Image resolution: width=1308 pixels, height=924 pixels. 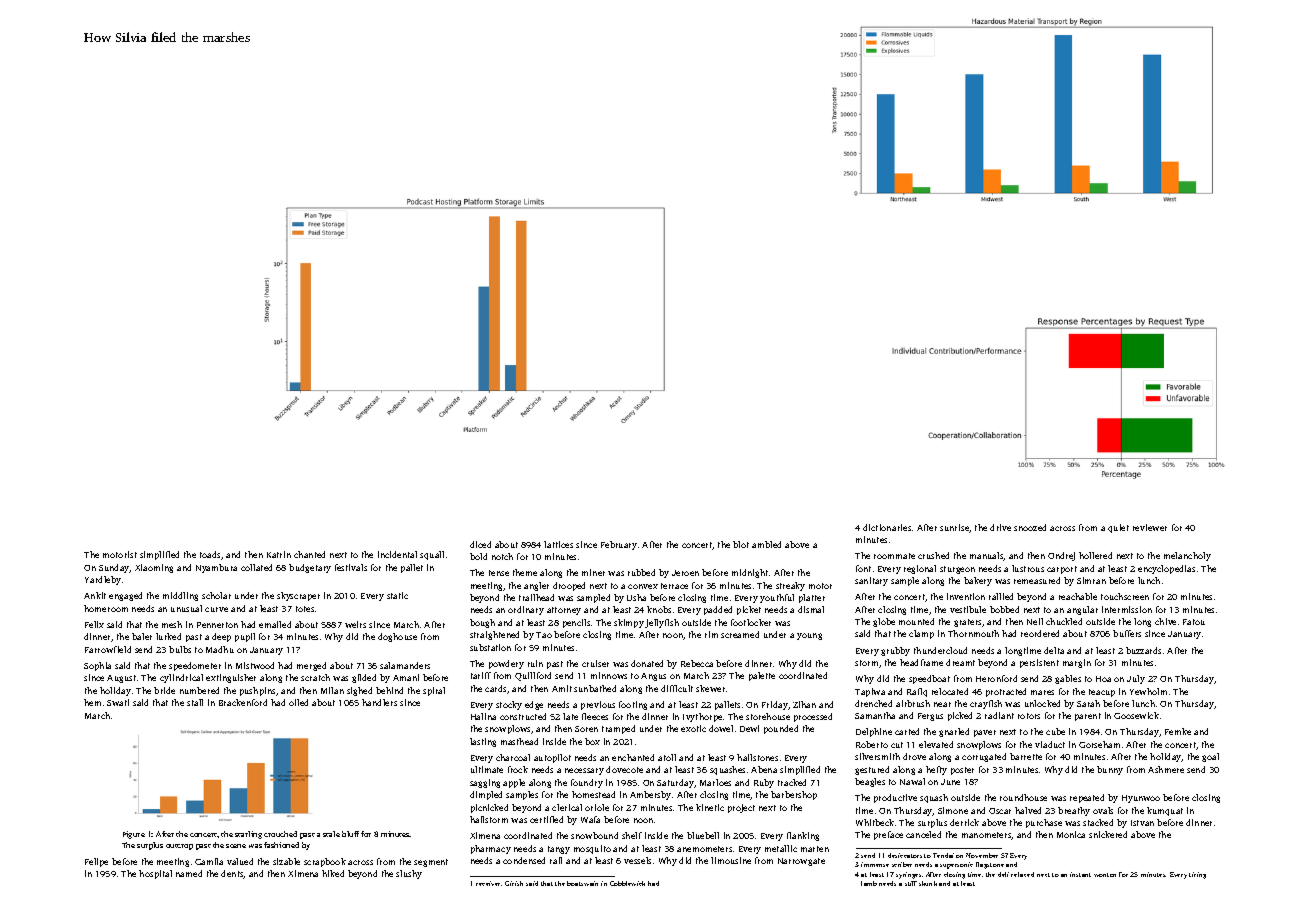 I want to click on Marloes, so click(x=715, y=782).
